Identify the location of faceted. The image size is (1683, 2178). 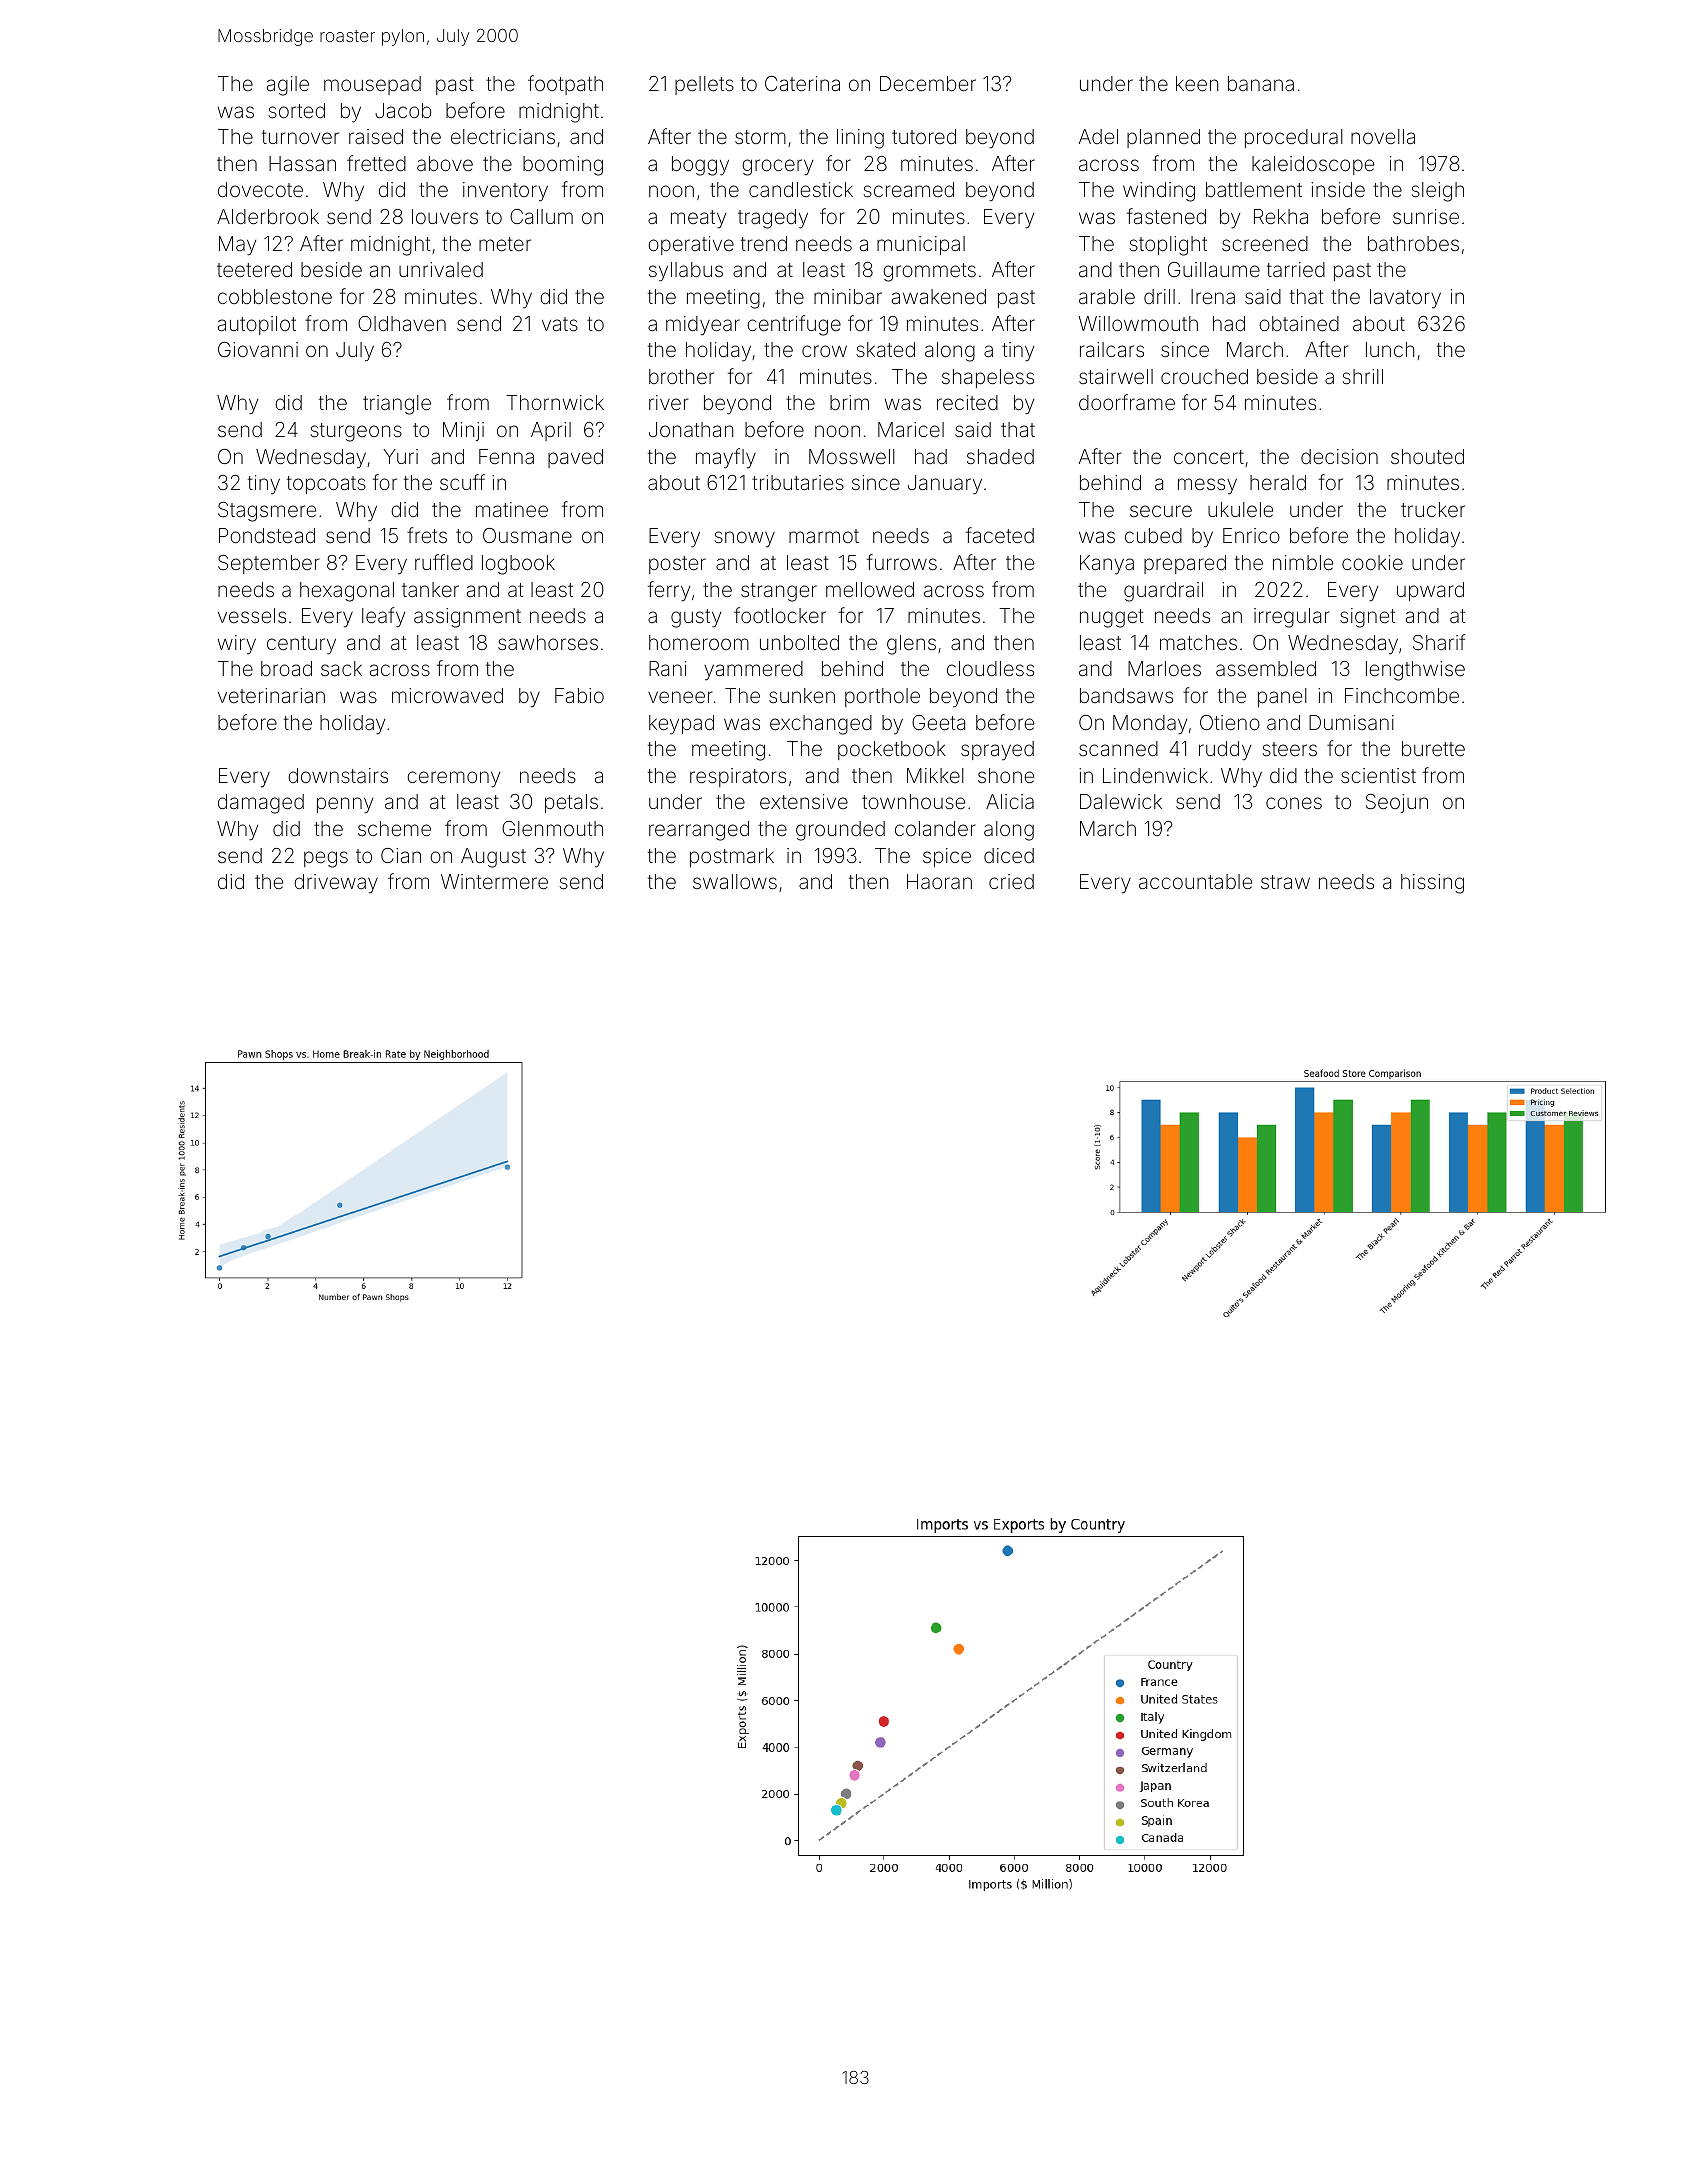
(1000, 535).
